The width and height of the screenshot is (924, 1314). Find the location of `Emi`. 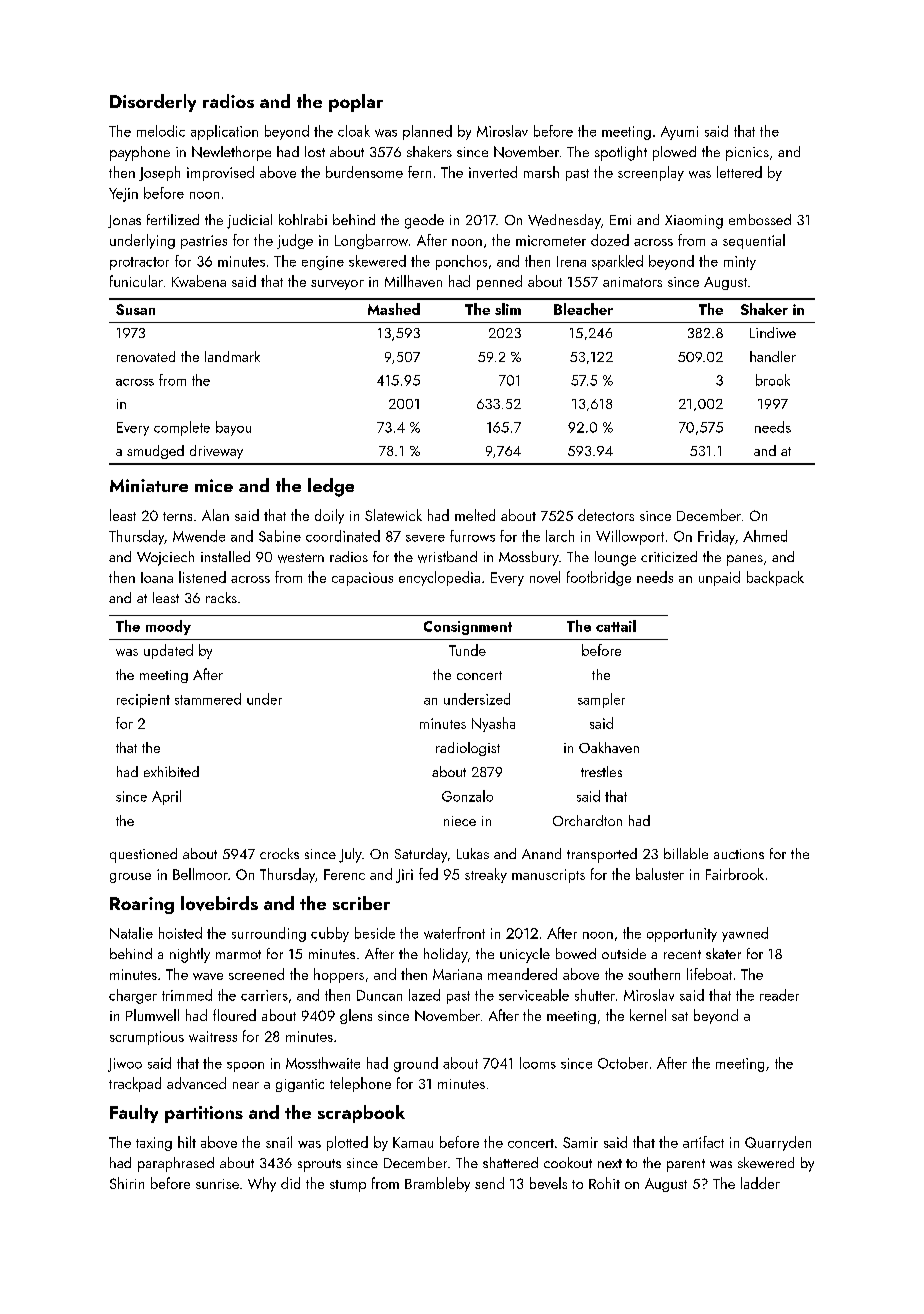

Emi is located at coordinates (620, 220).
